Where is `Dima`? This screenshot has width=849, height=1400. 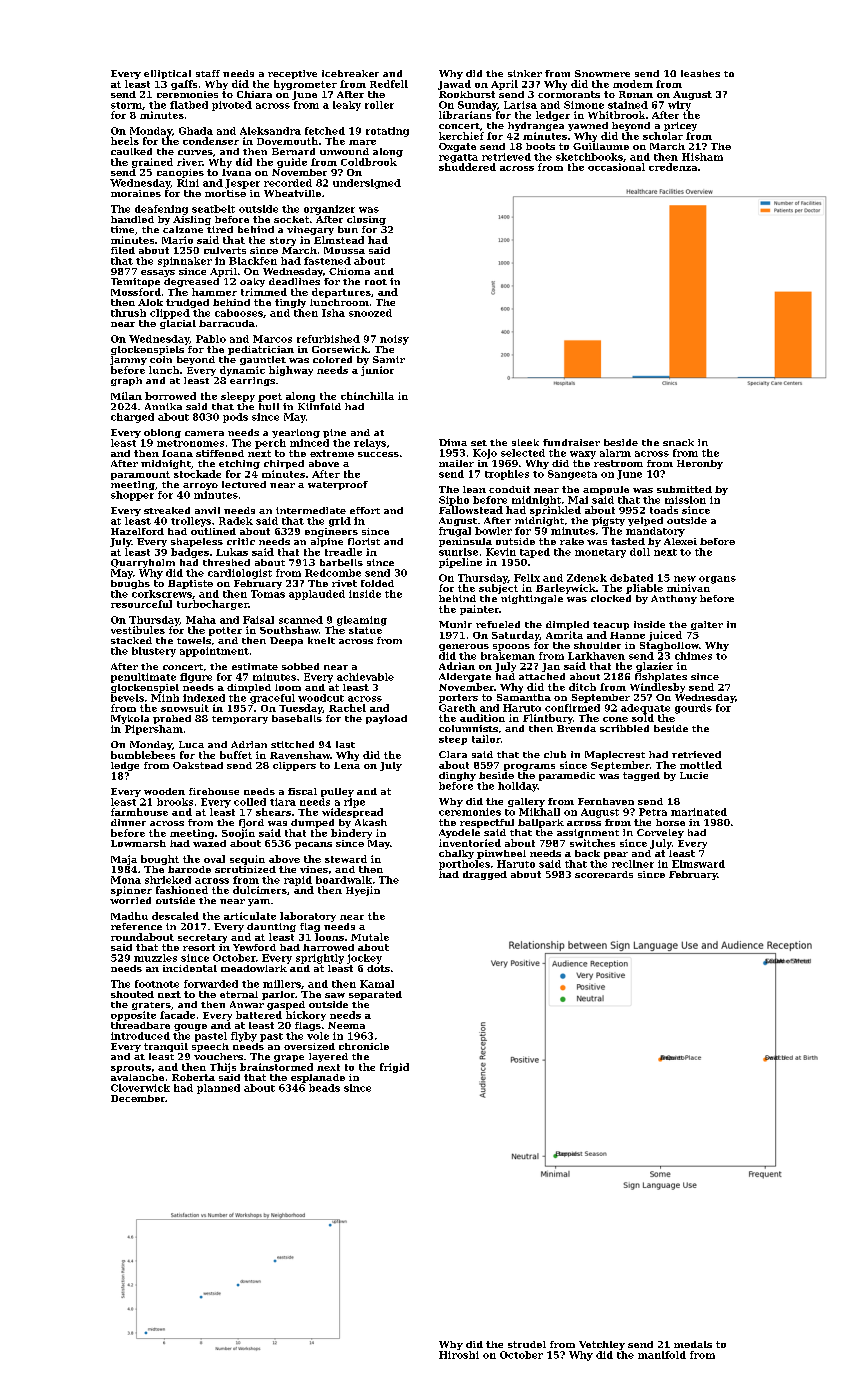 Dima is located at coordinates (453, 442).
